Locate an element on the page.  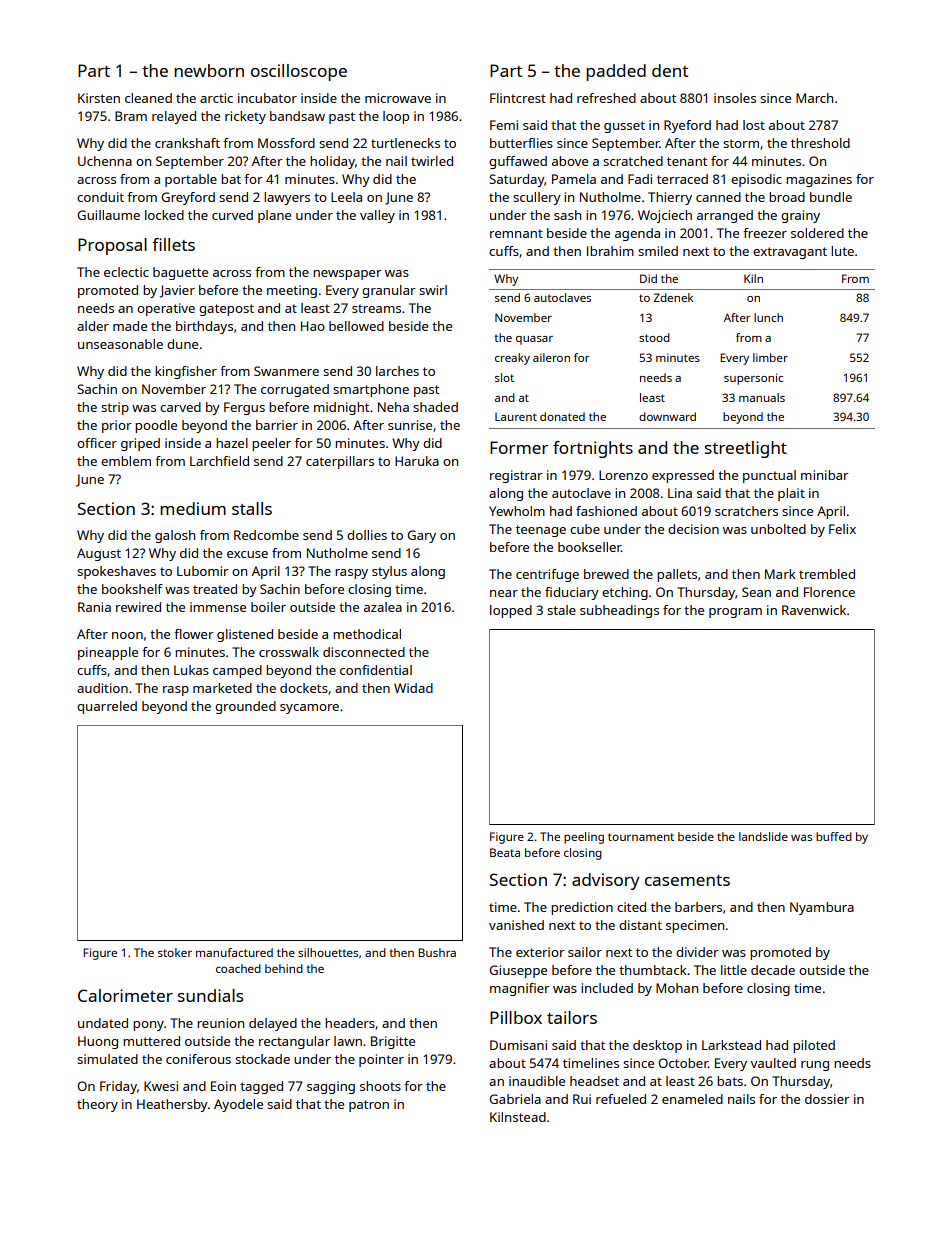
Bushra is located at coordinates (437, 952).
